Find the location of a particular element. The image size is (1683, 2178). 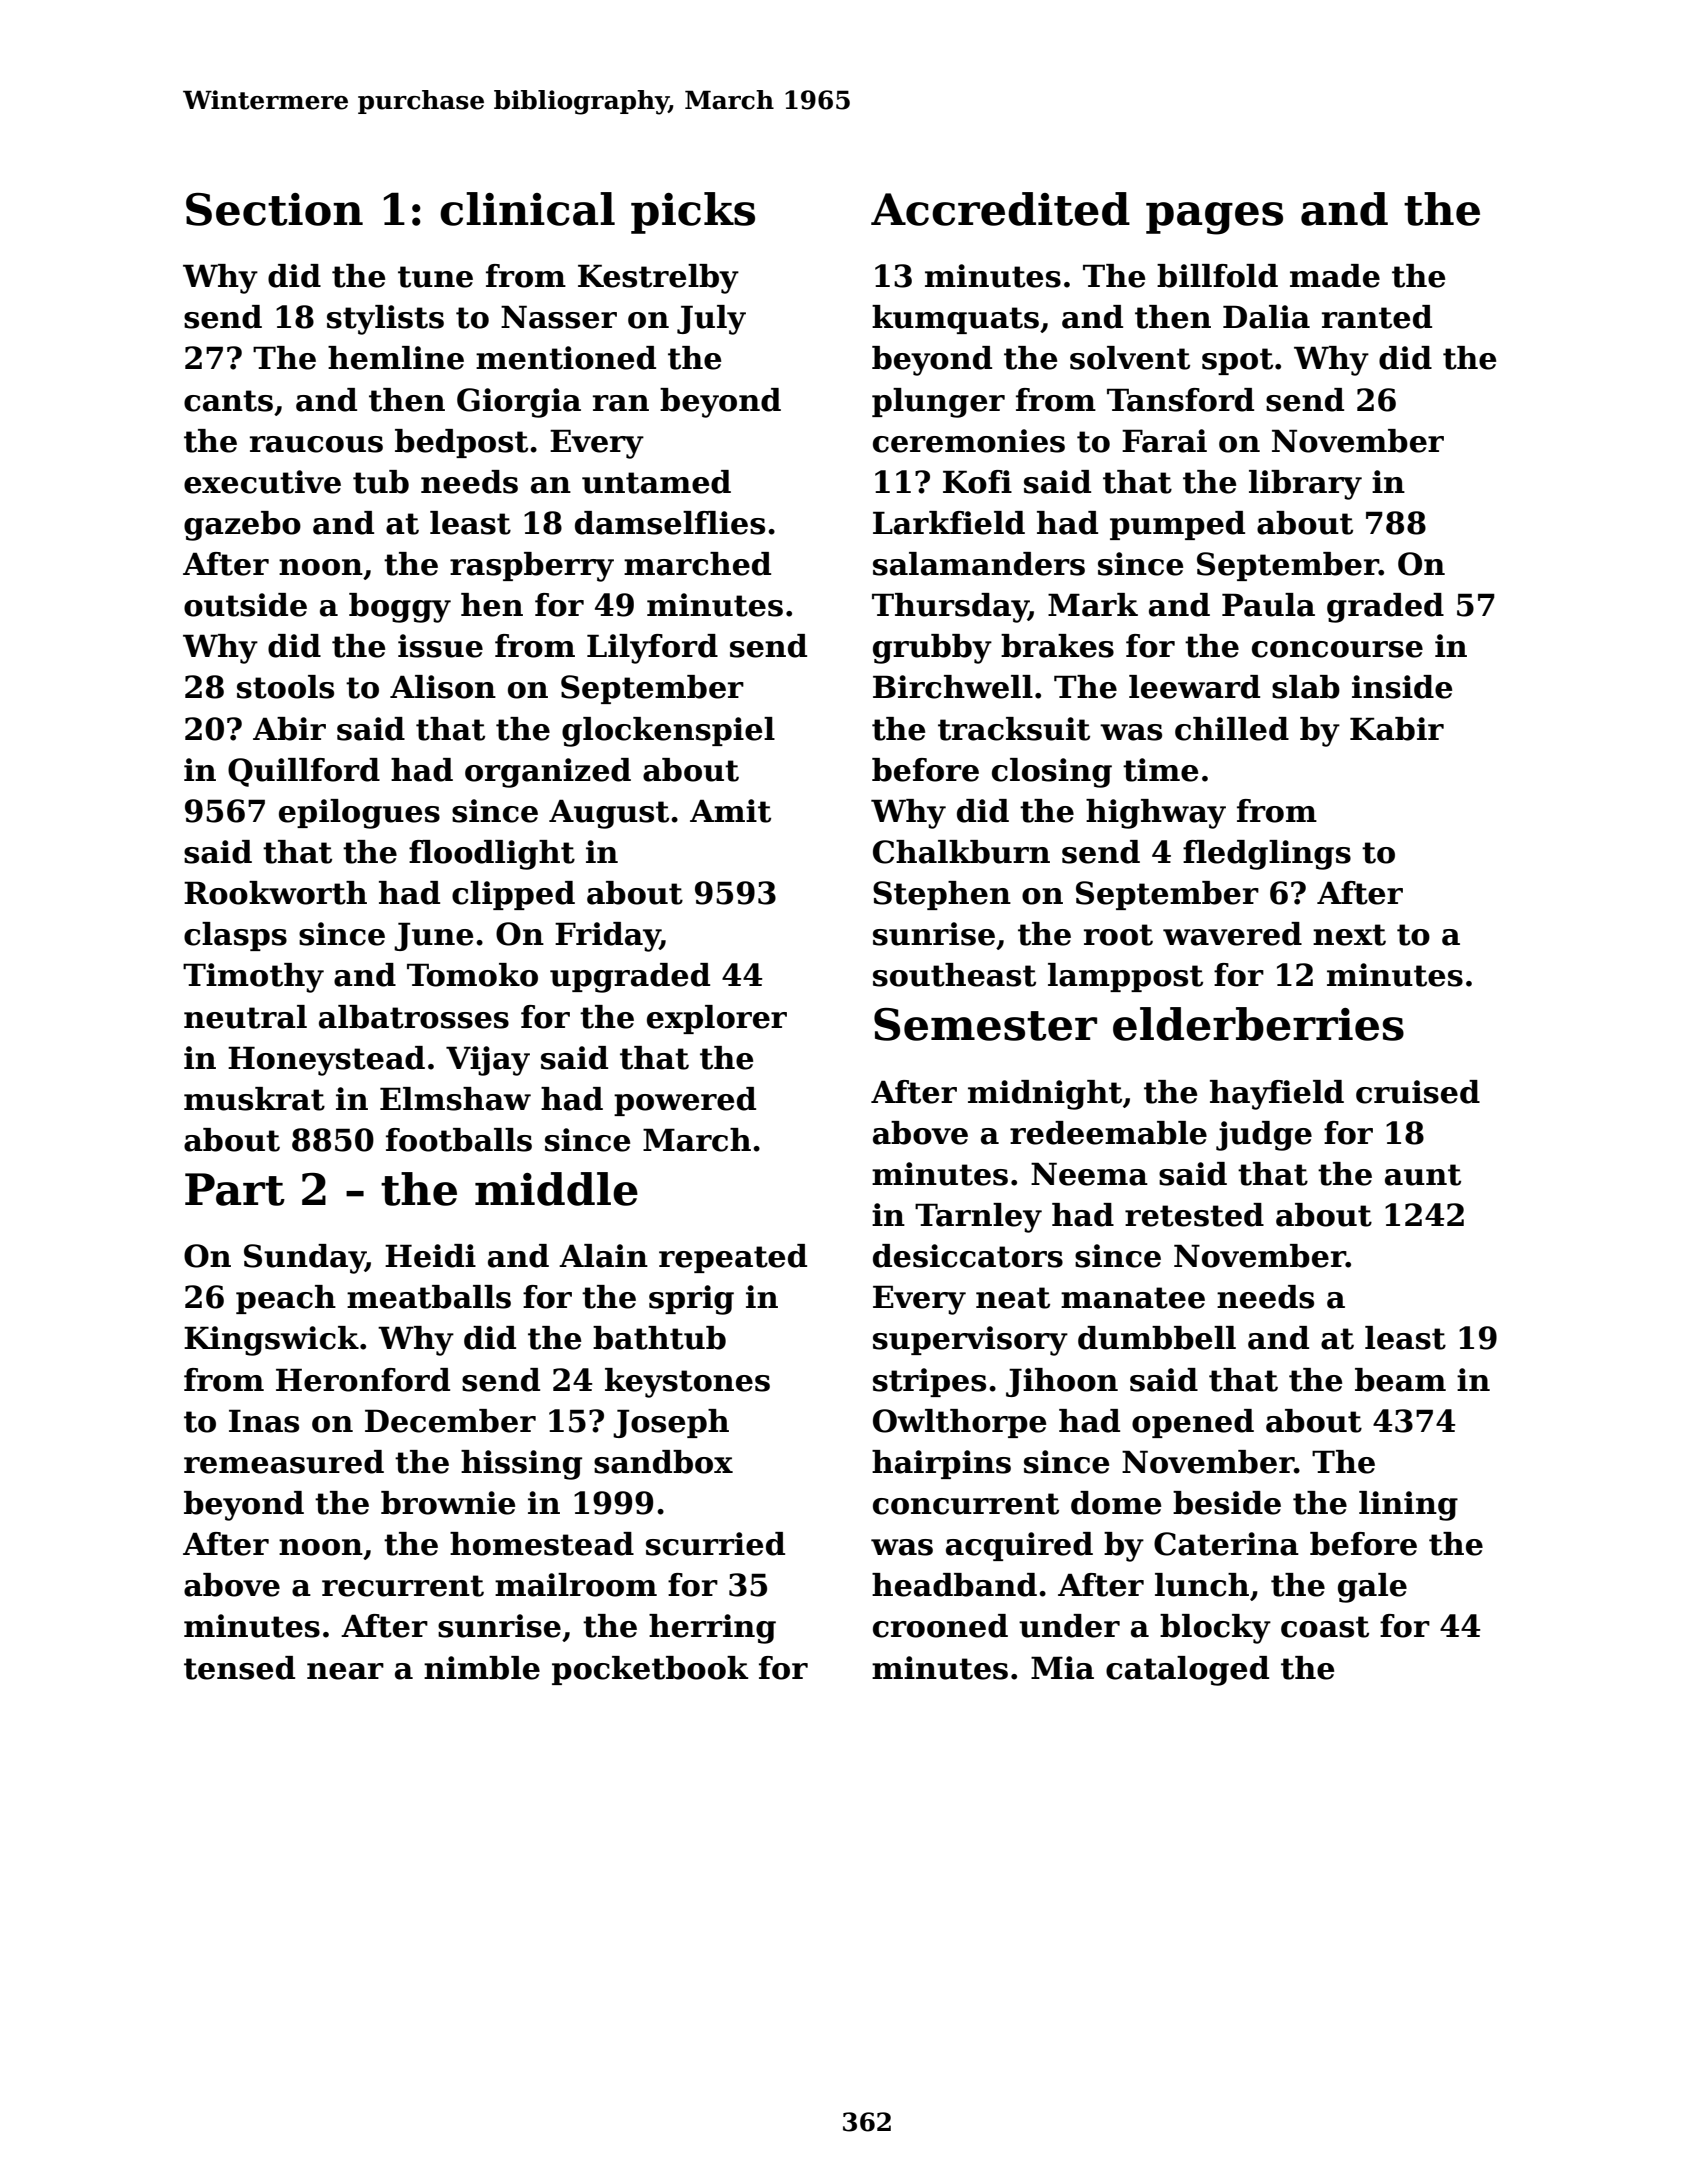

sandbox is located at coordinates (663, 1462).
